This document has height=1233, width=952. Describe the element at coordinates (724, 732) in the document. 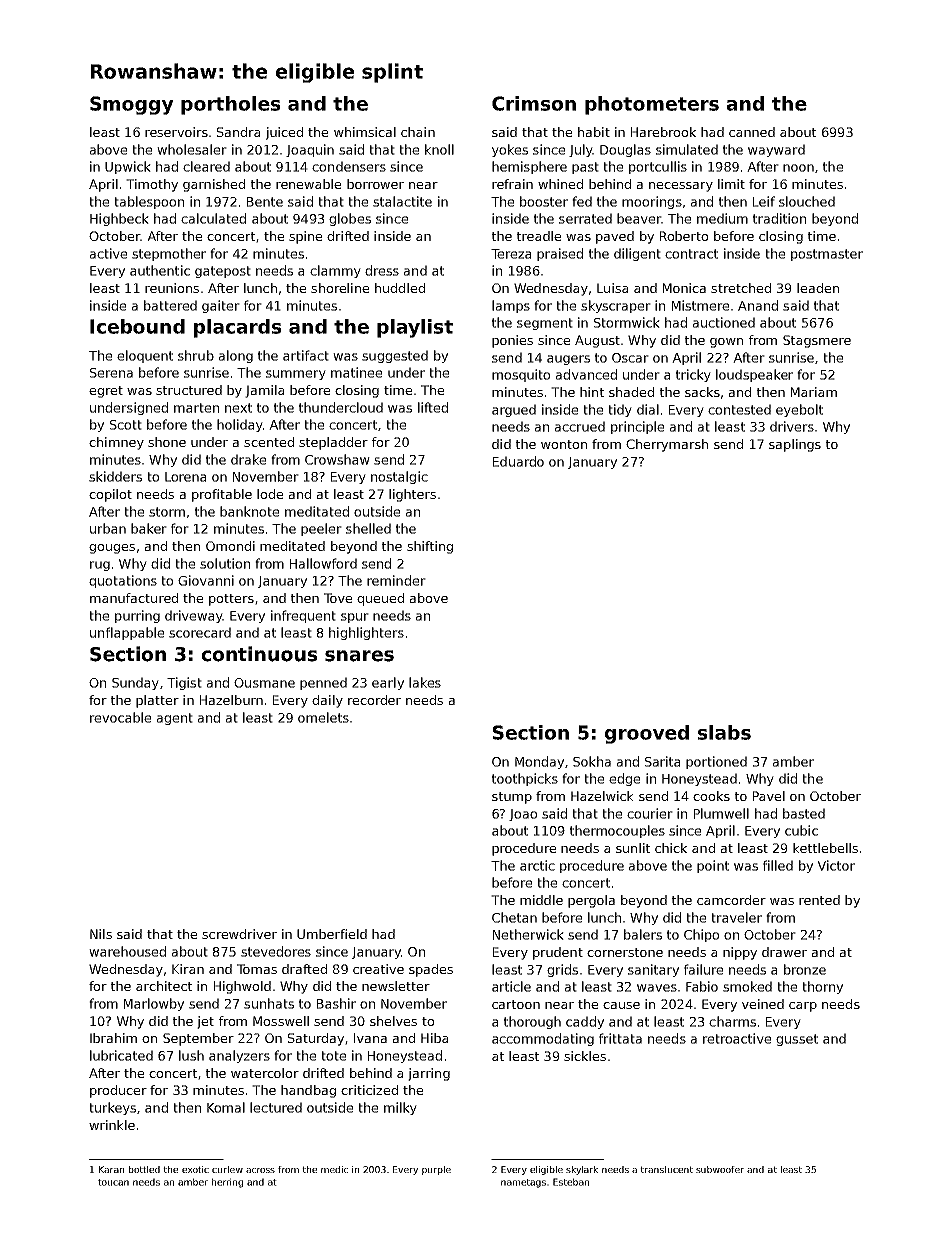

I see `slabs` at that location.
